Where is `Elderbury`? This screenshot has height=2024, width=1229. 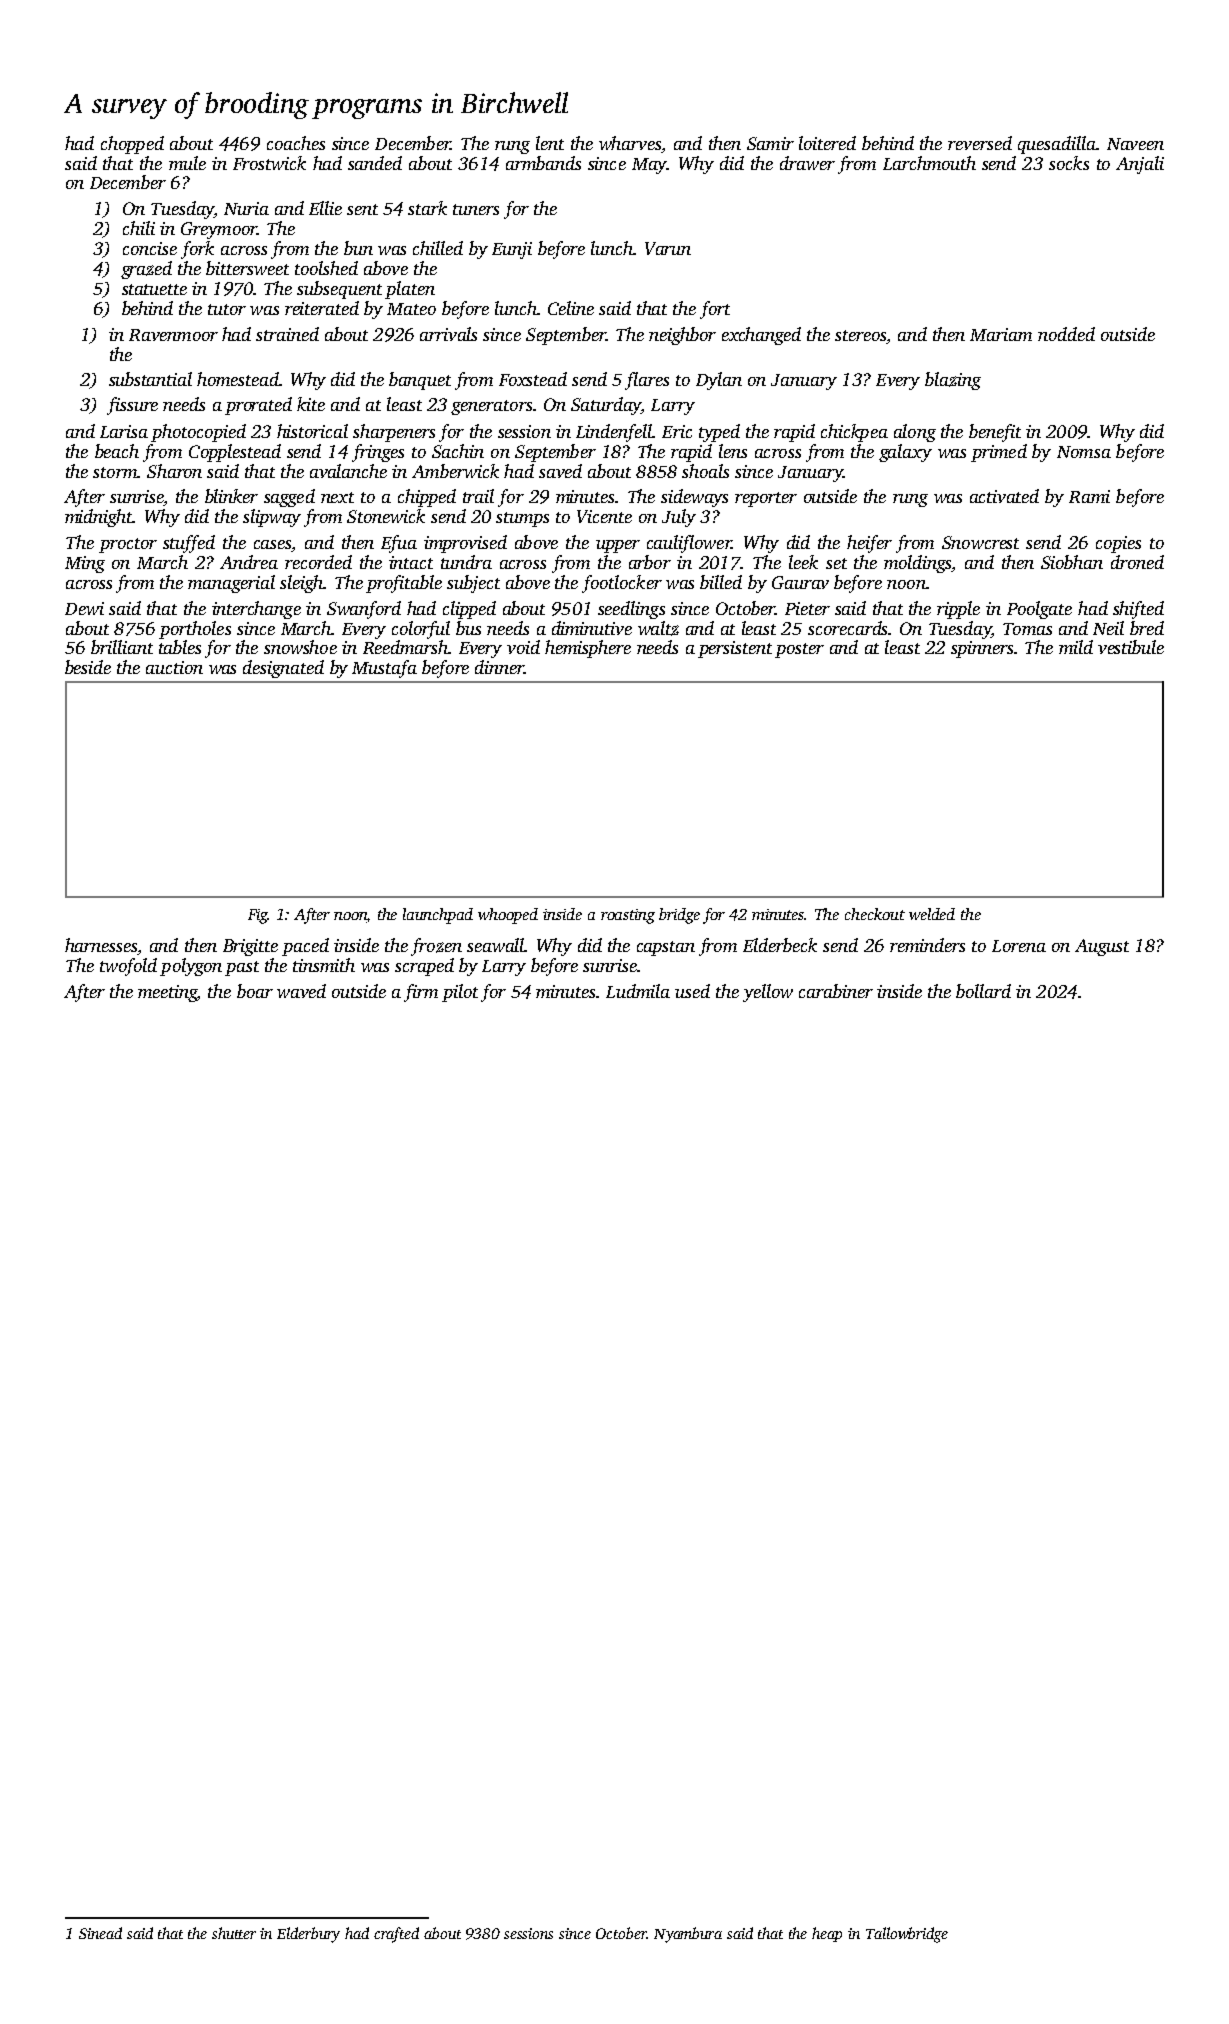
Elderbury is located at coordinates (308, 1935).
